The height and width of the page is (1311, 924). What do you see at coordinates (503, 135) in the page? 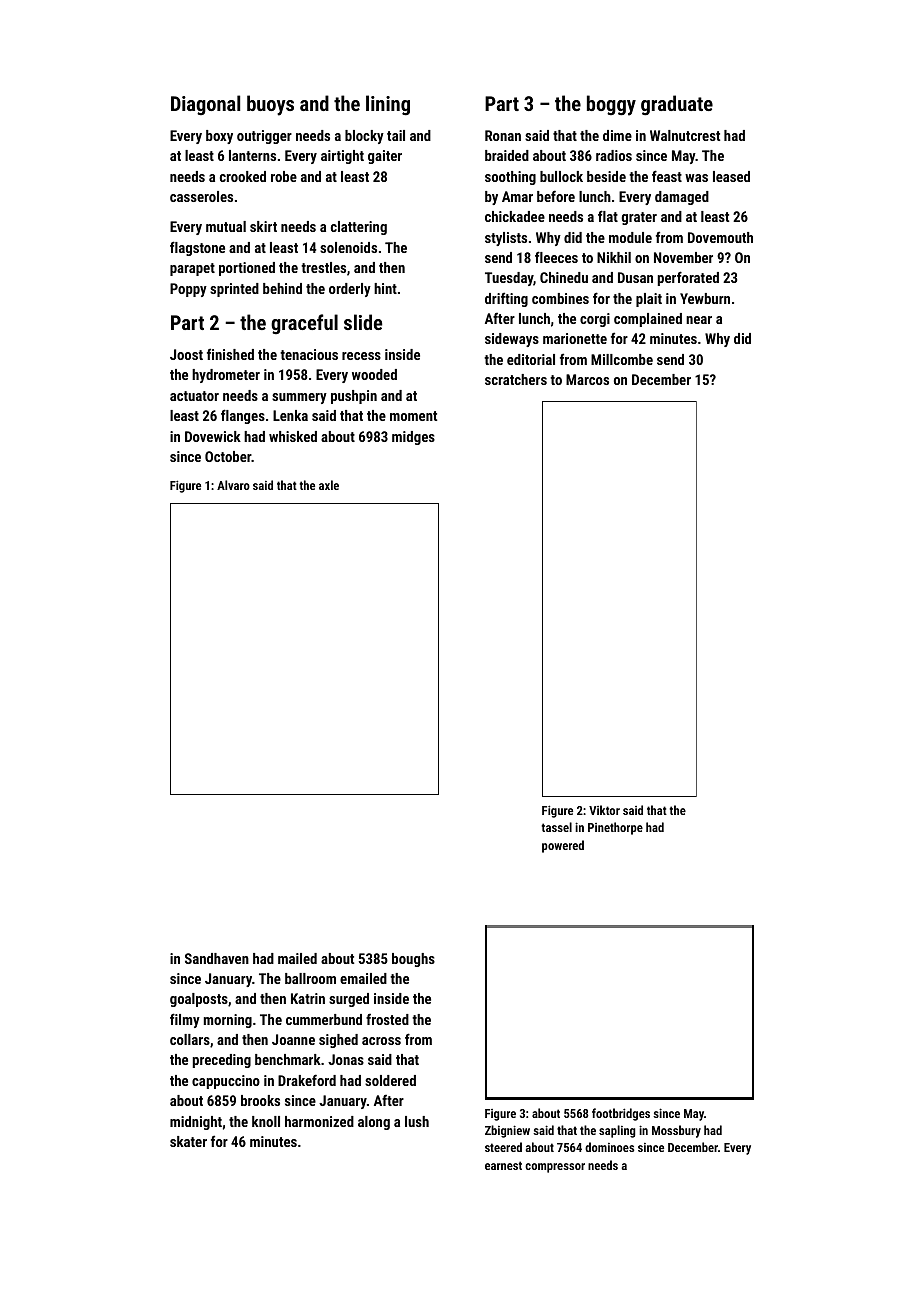
I see `Ronan` at bounding box center [503, 135].
